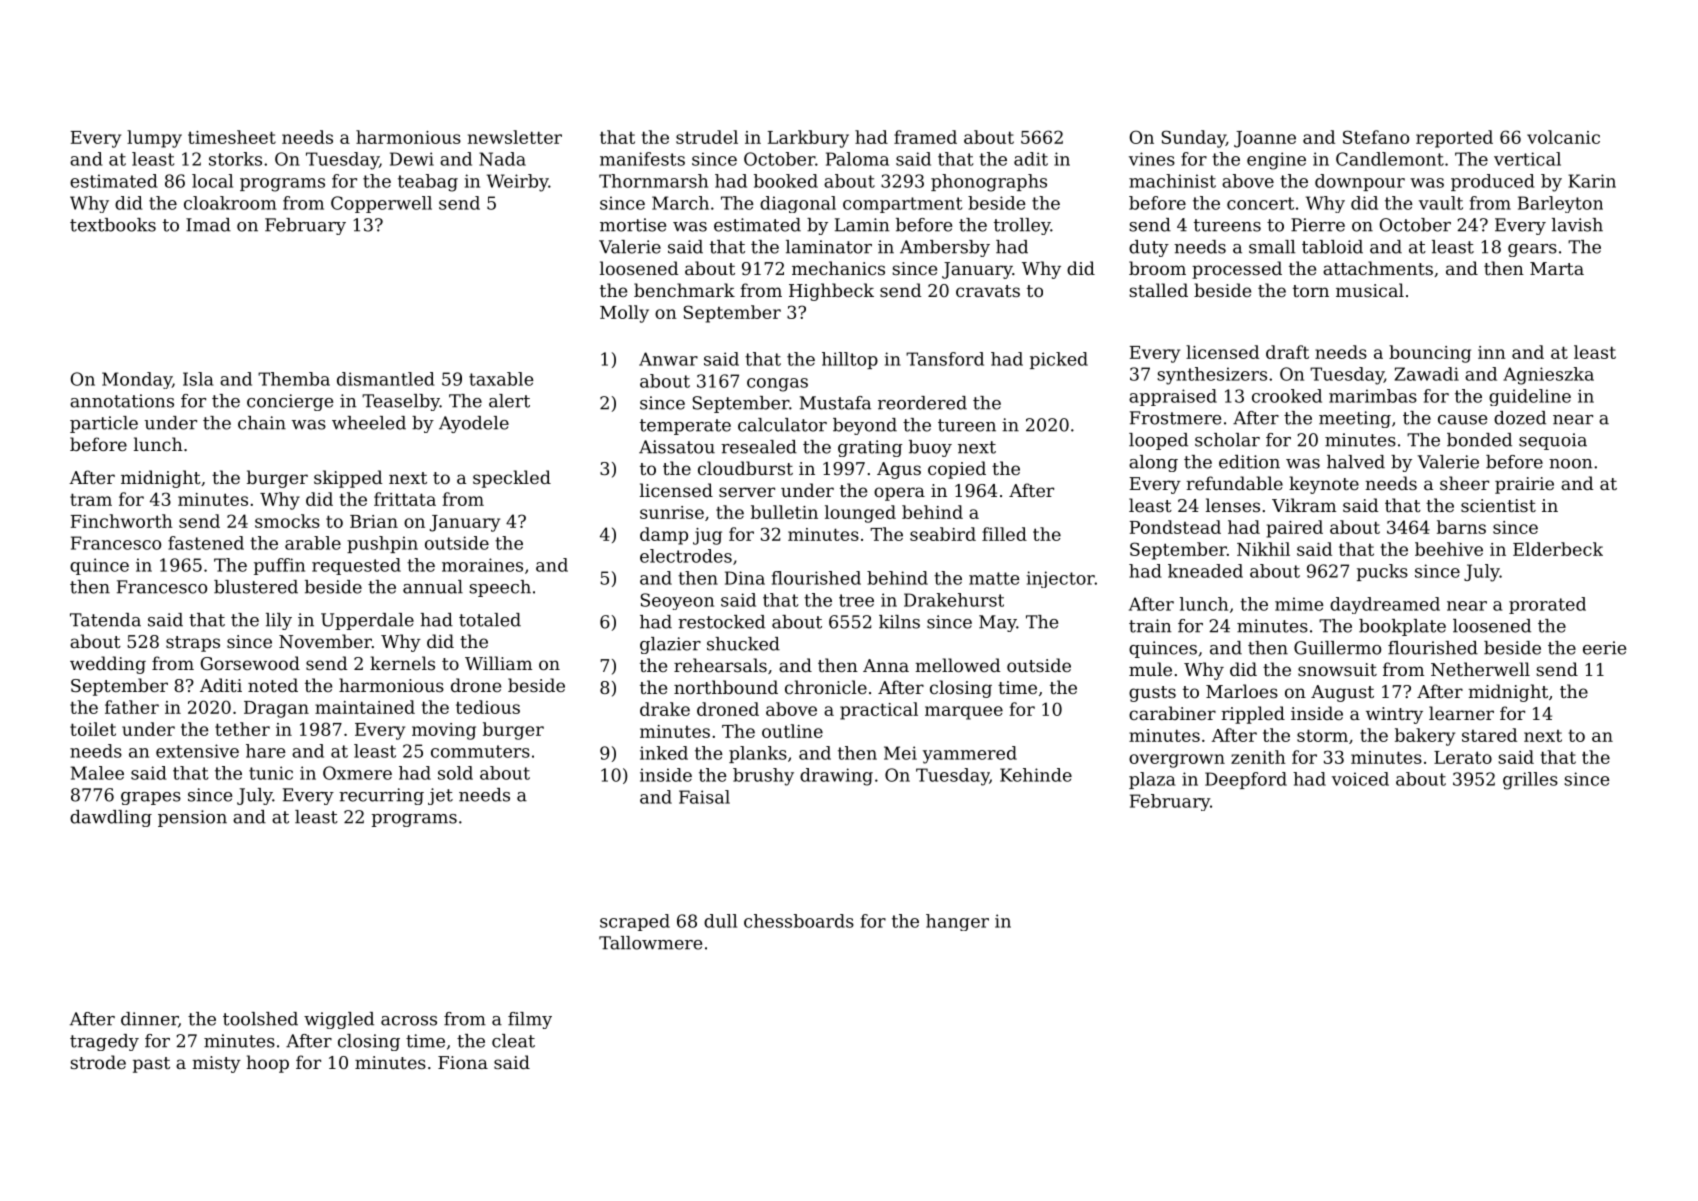 This page has width=1698, height=1201. I want to click on Stefano, so click(1376, 137).
